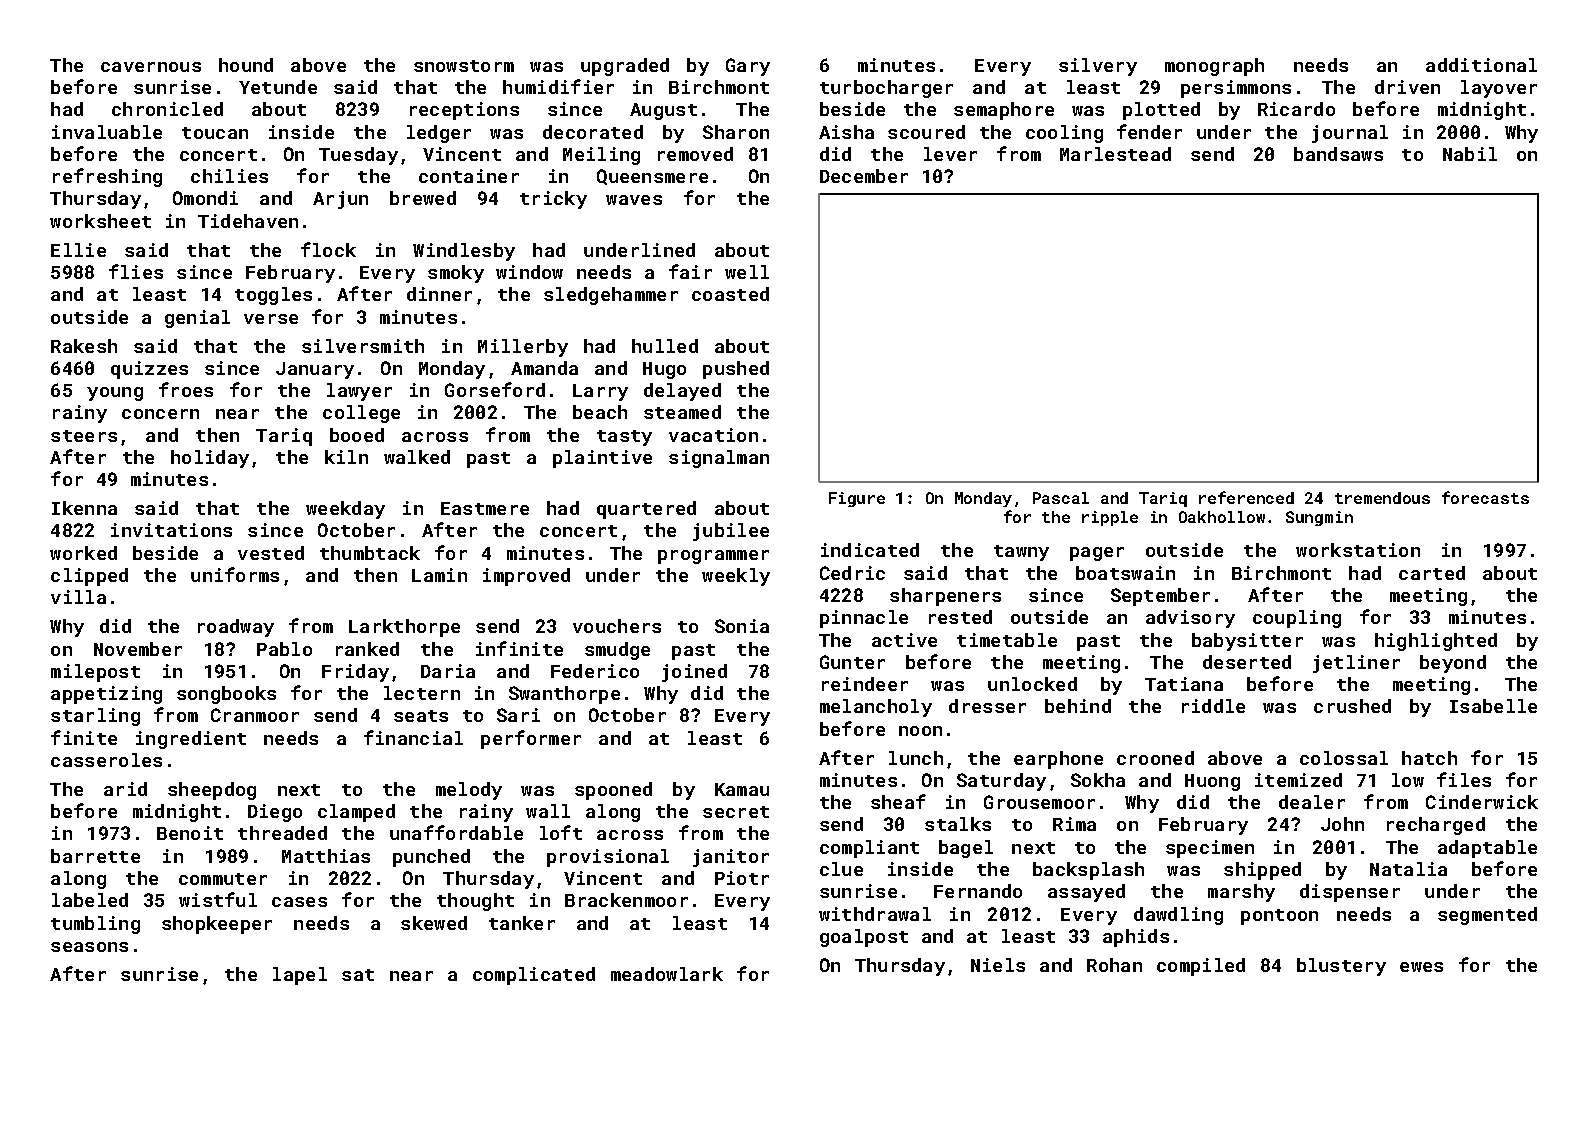 The image size is (1589, 1124). What do you see at coordinates (84, 346) in the screenshot?
I see `Rakesh` at bounding box center [84, 346].
